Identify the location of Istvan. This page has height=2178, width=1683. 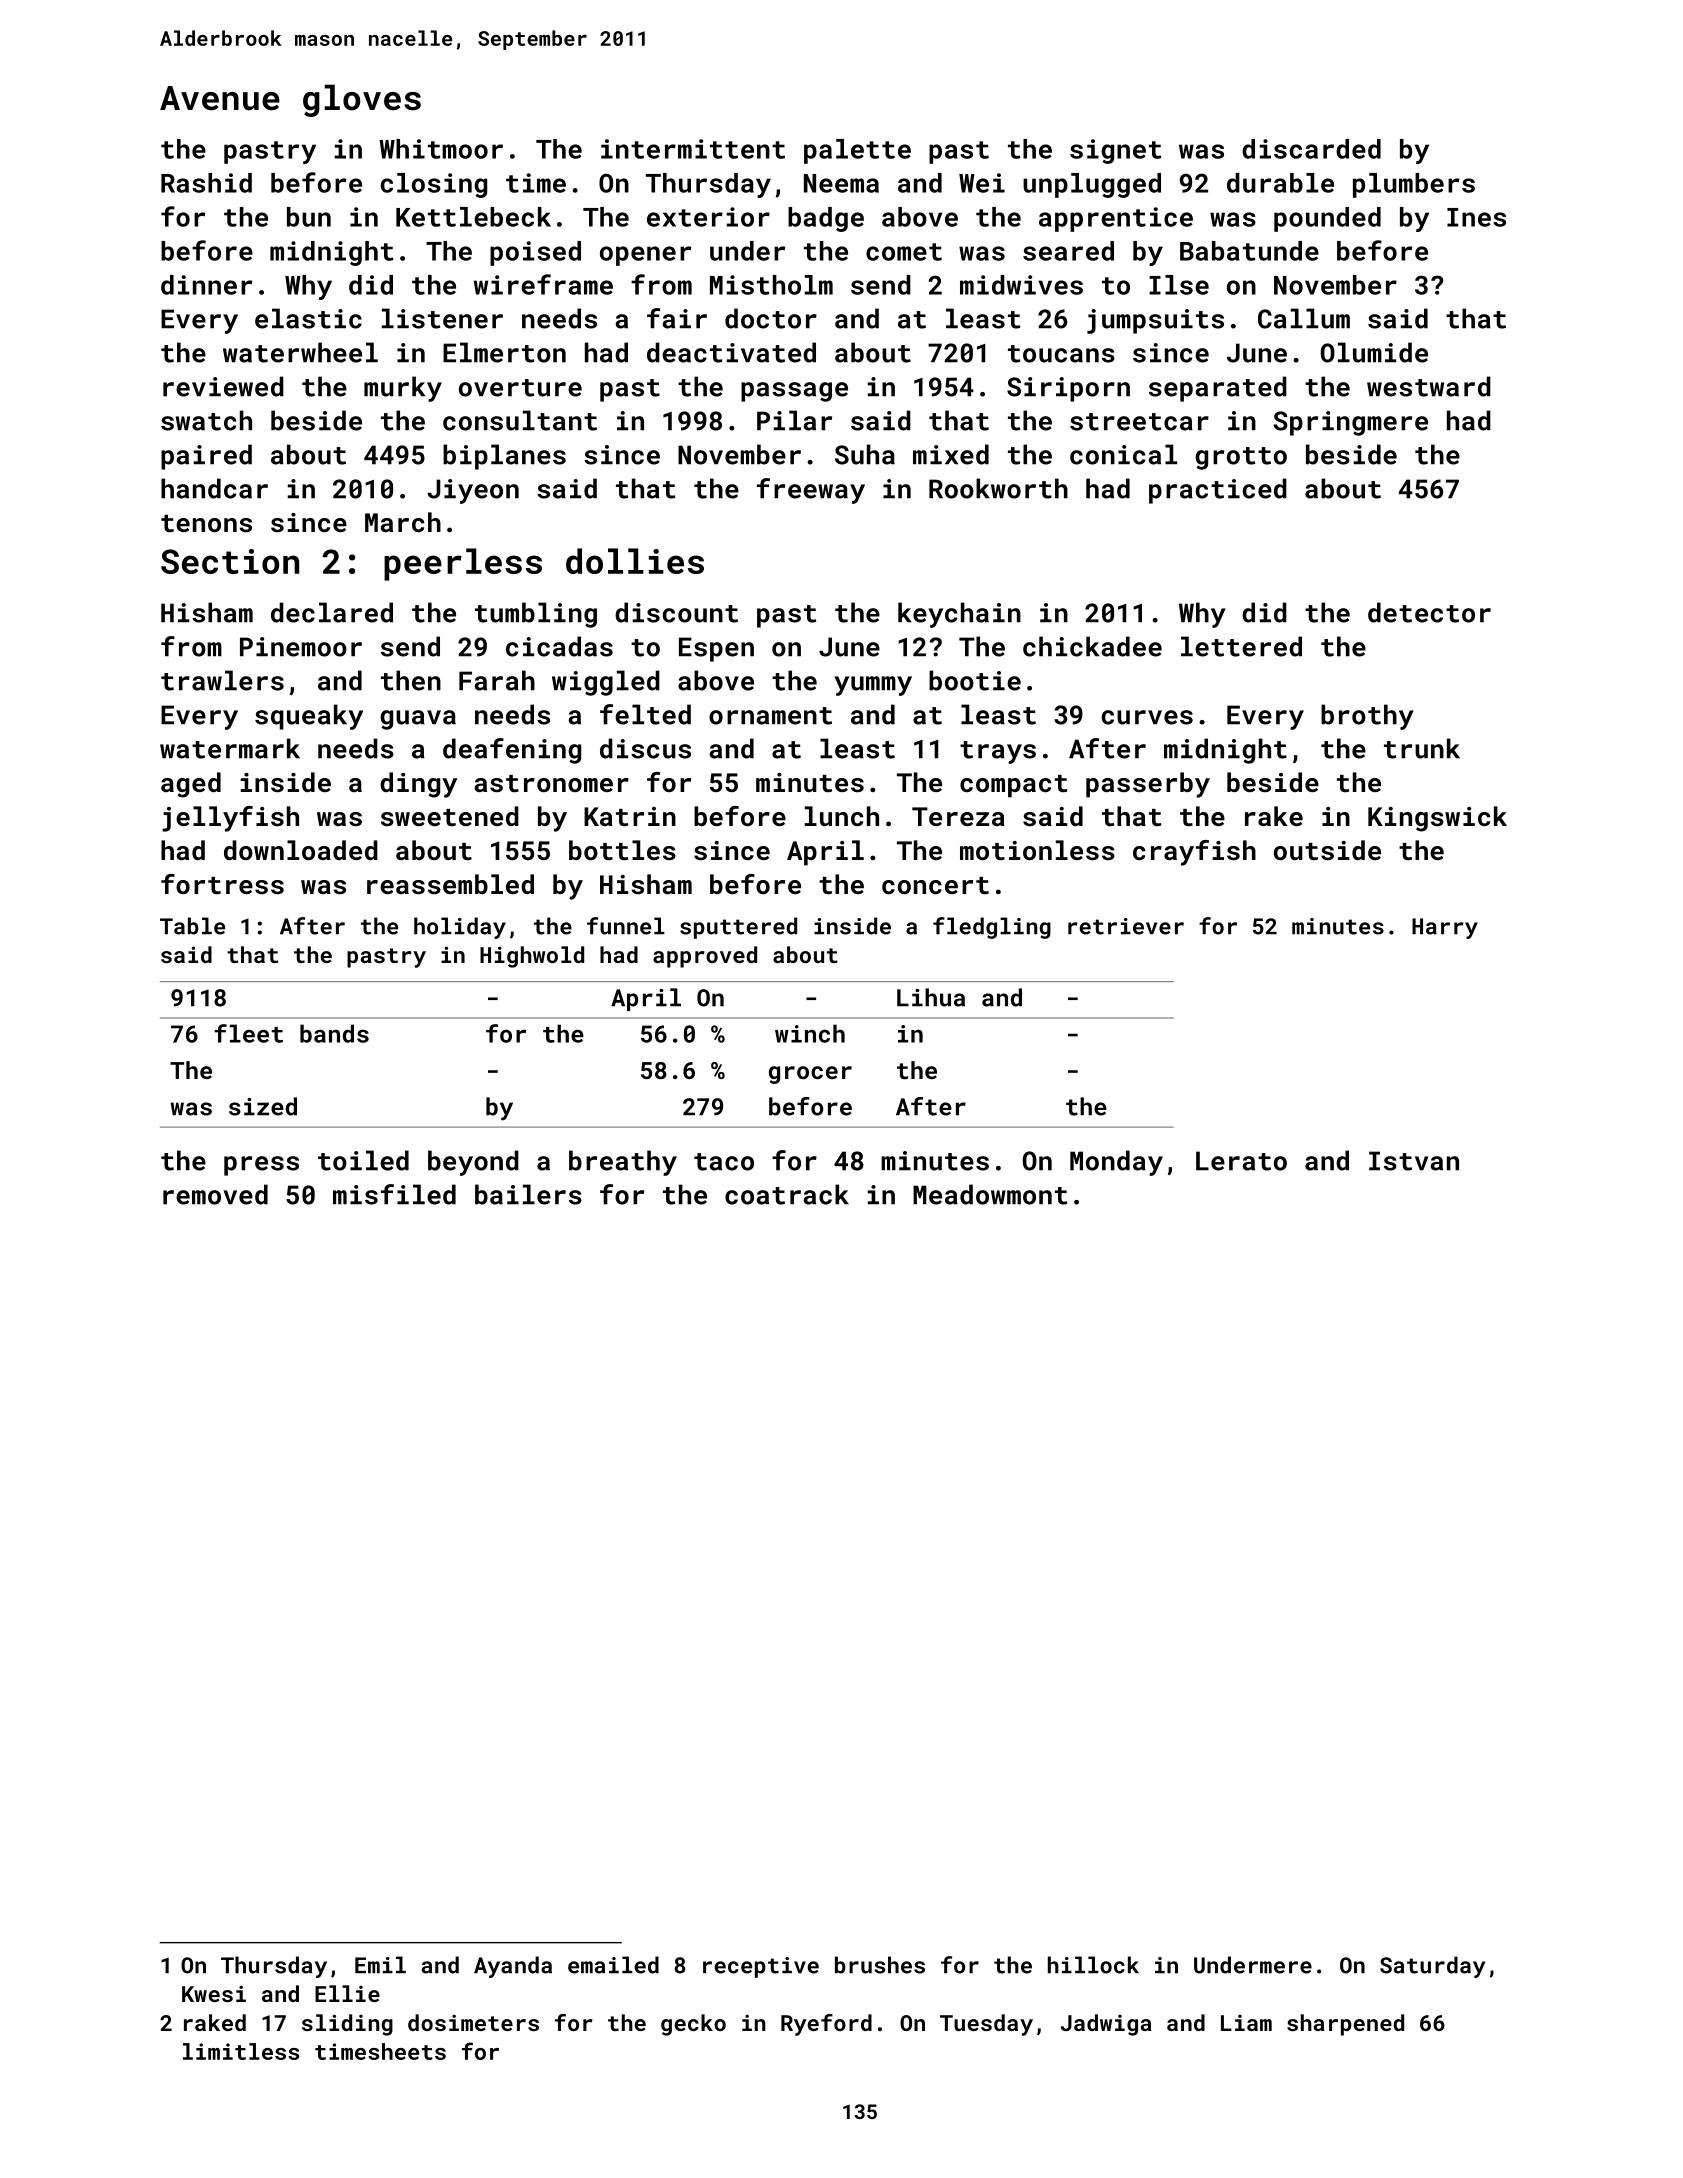
(1414, 1161).
